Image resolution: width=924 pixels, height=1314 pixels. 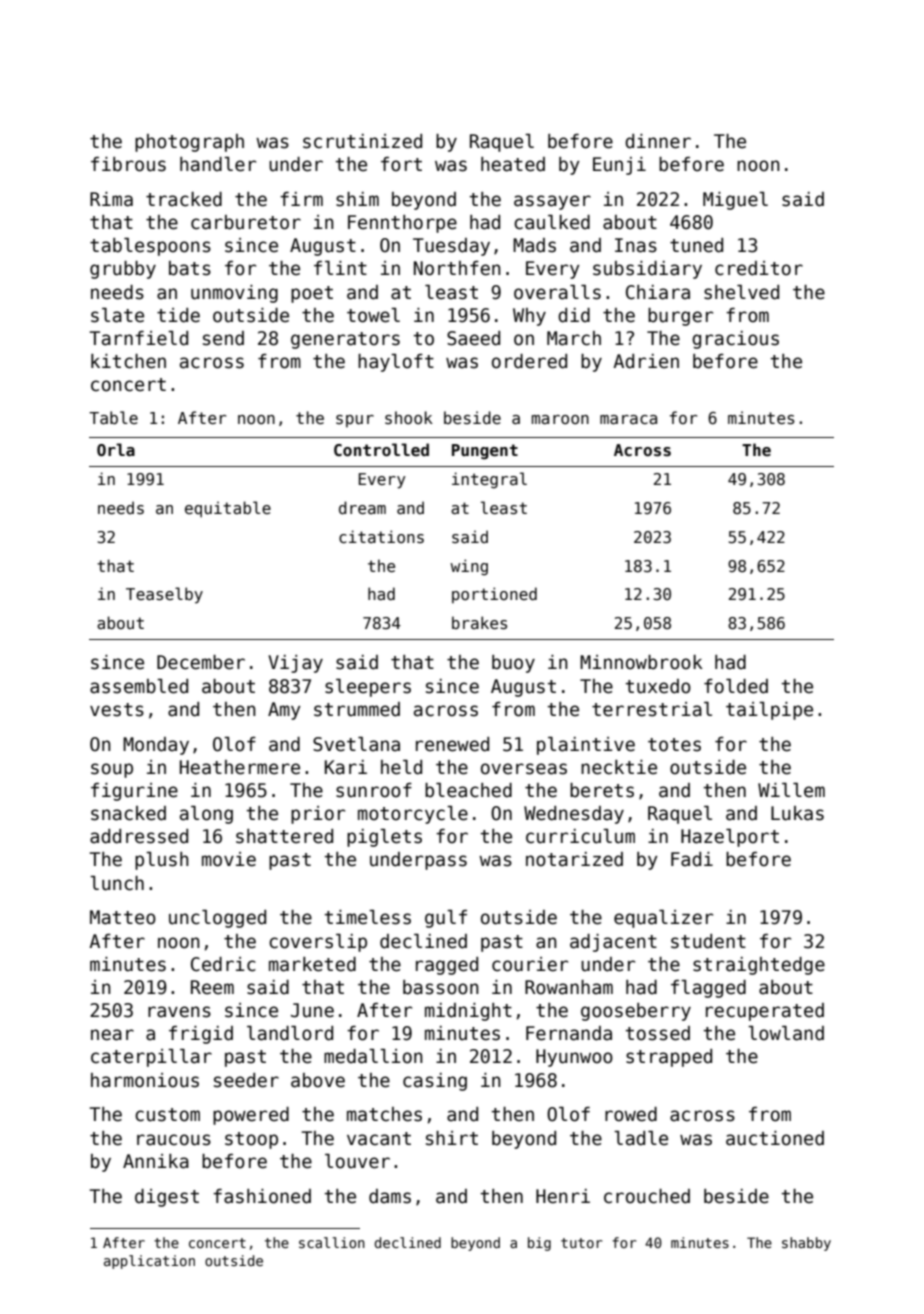 What do you see at coordinates (401, 164) in the screenshot?
I see `fort` at bounding box center [401, 164].
